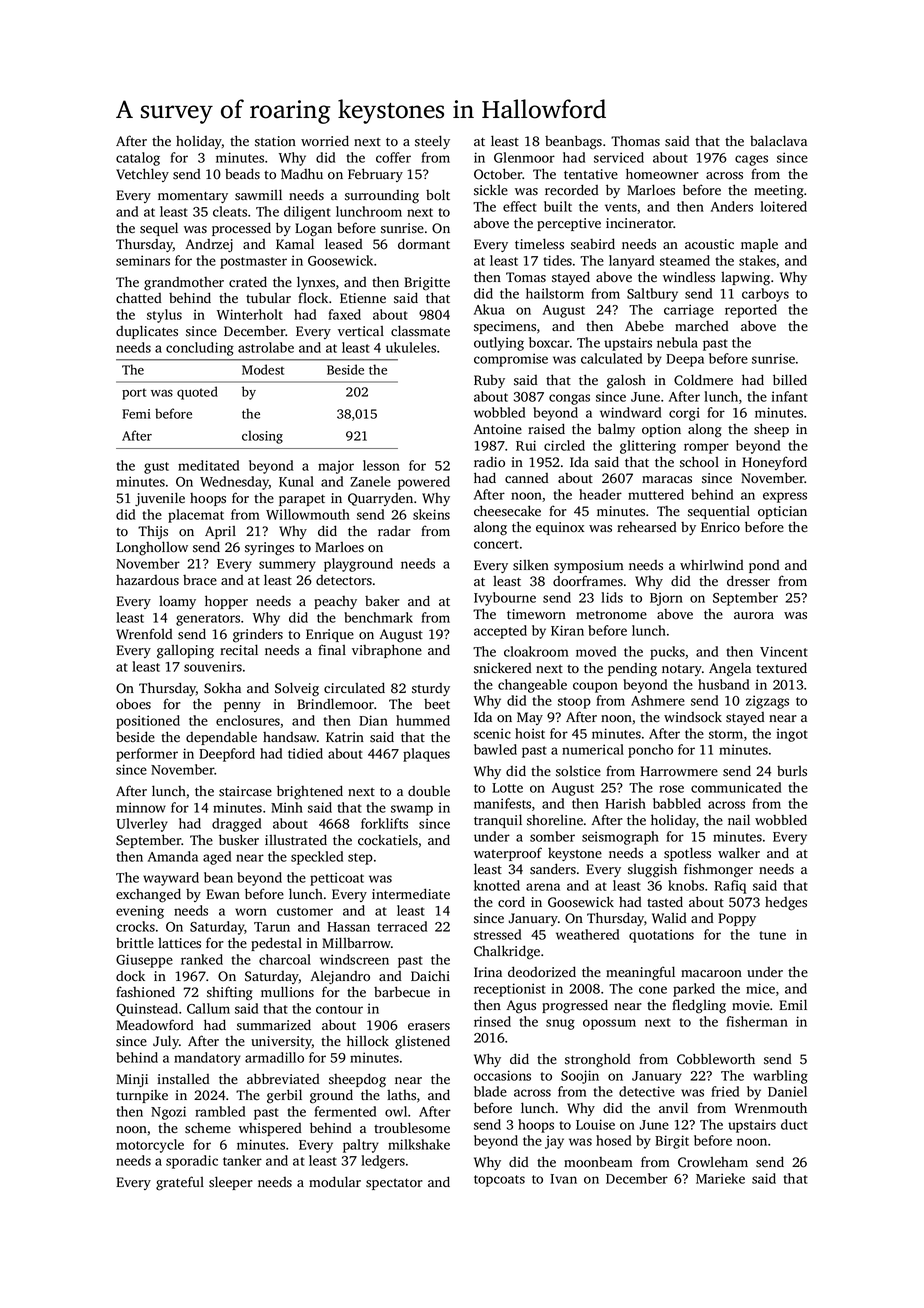 This document has width=924, height=1308. Describe the element at coordinates (520, 206) in the document. I see `effect` at that location.
